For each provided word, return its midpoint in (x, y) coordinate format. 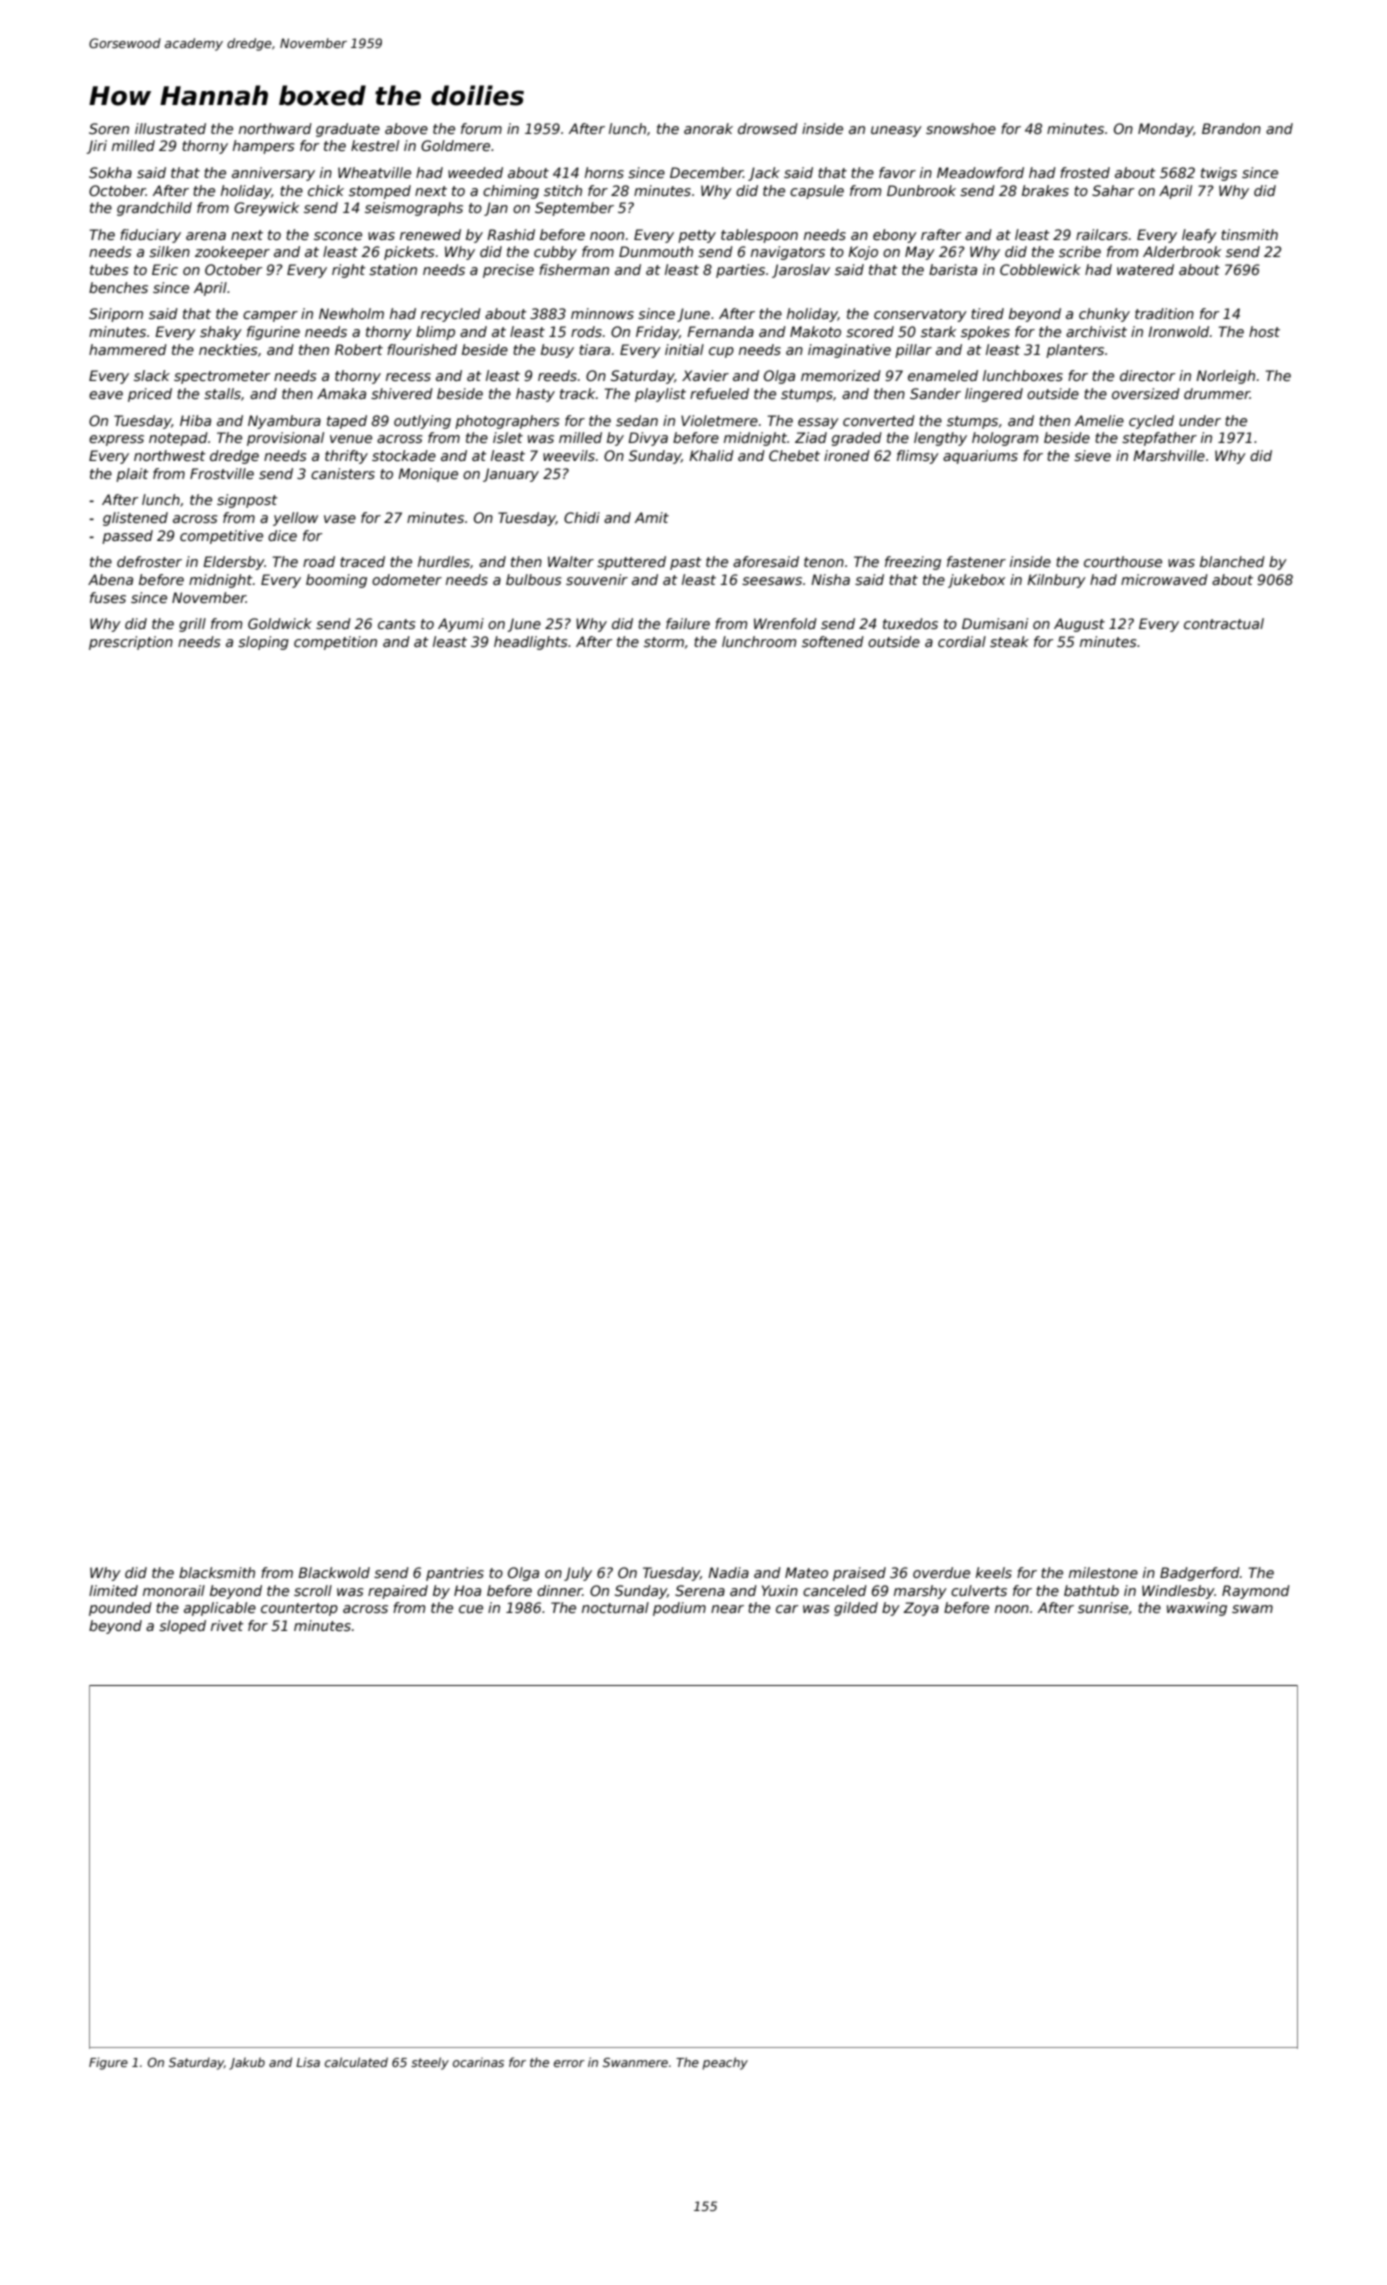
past (685, 563)
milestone (1103, 1572)
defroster (149, 561)
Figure (108, 2063)
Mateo (806, 1572)
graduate (348, 130)
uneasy (896, 131)
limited (113, 1590)
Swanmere (635, 2062)
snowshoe (961, 128)
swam (1252, 1609)
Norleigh (1225, 377)
